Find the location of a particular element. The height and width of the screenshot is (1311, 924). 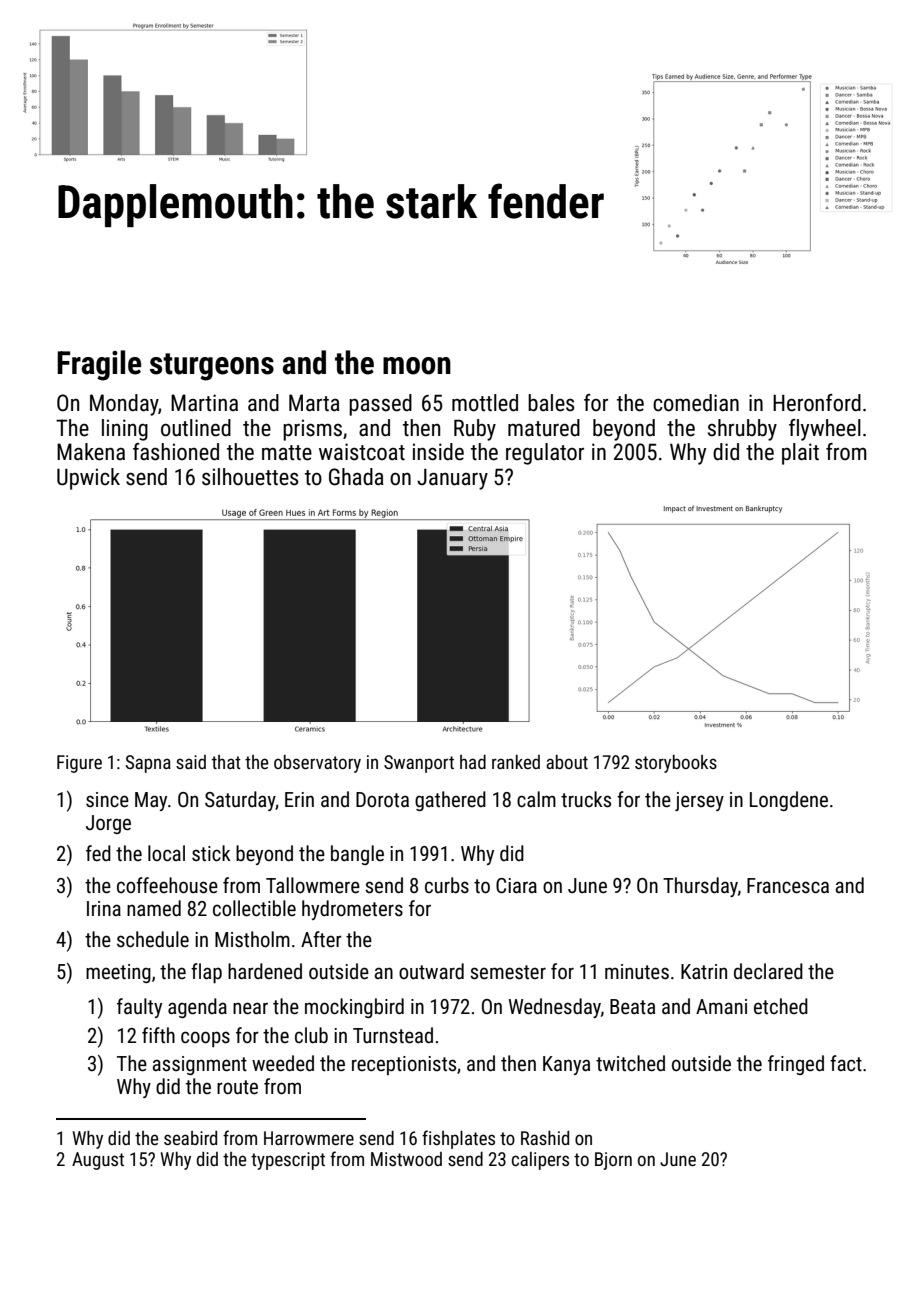

silhouettes is located at coordinates (250, 477).
